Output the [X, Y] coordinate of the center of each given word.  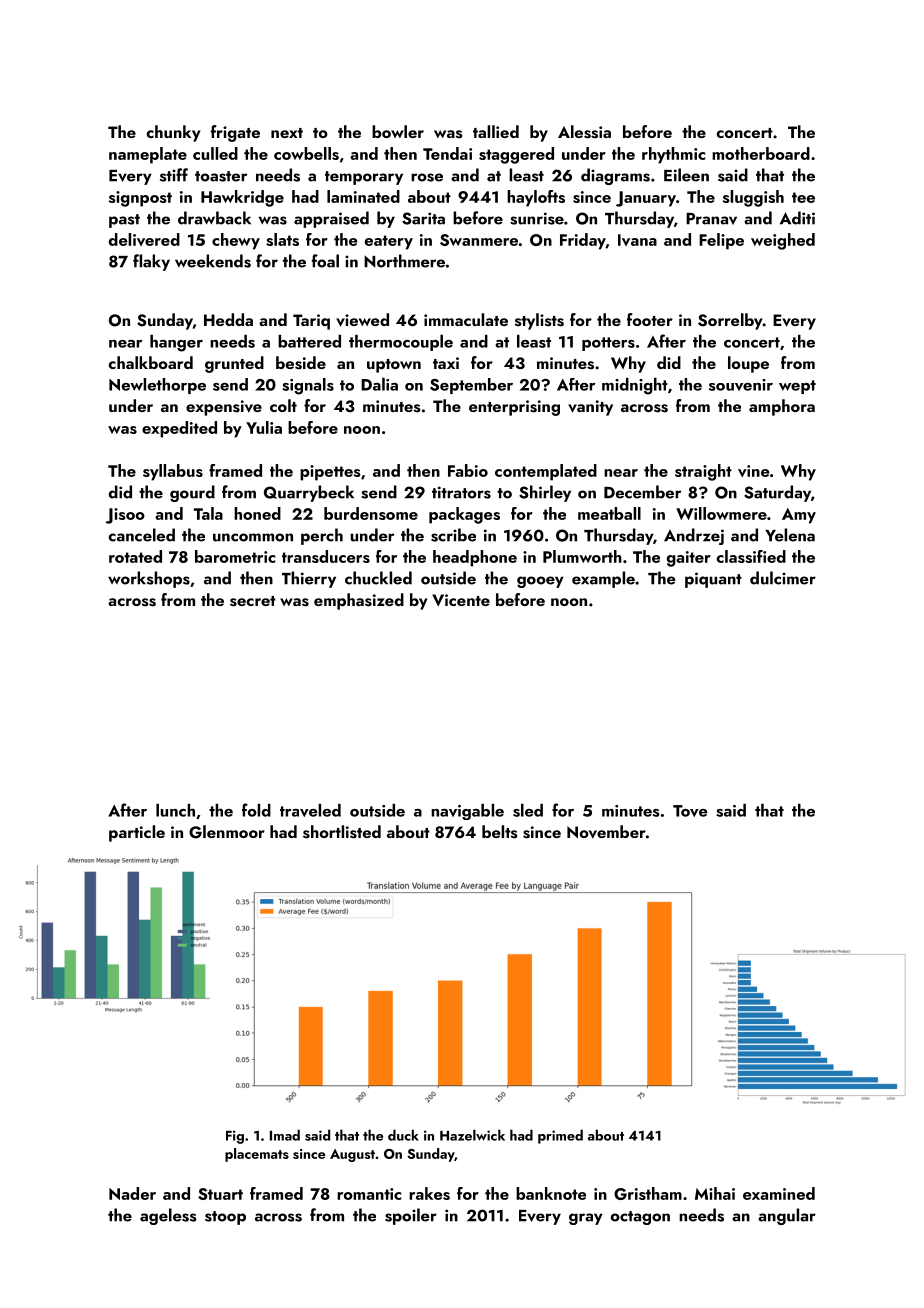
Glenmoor [227, 832]
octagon [640, 1218]
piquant [713, 580]
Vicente [461, 600]
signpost [140, 199]
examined [779, 1193]
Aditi [797, 218]
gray [586, 1219]
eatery [389, 242]
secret [253, 601]
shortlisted [342, 832]
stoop [225, 1218]
